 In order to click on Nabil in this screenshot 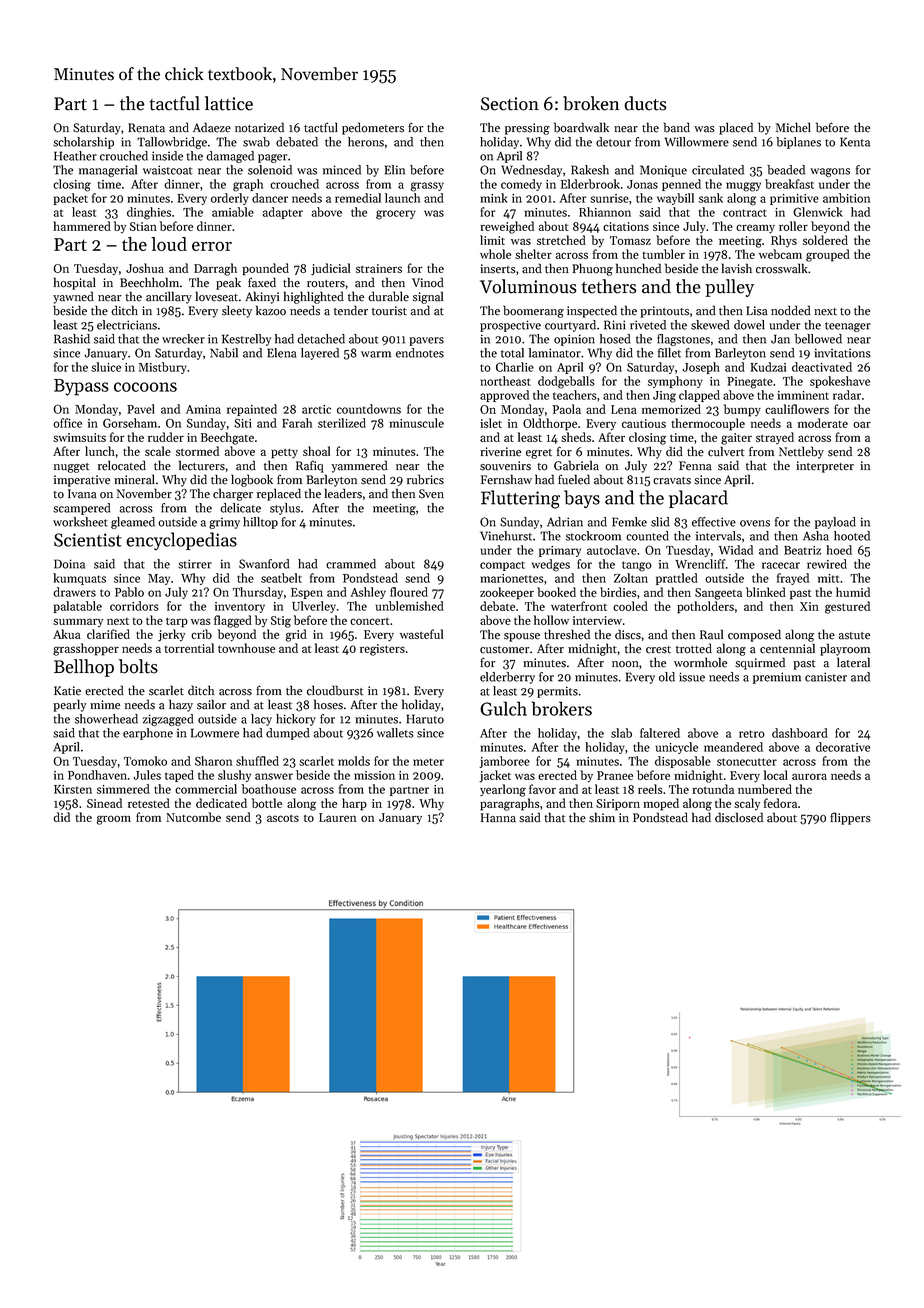, I will do `click(224, 353)`.
